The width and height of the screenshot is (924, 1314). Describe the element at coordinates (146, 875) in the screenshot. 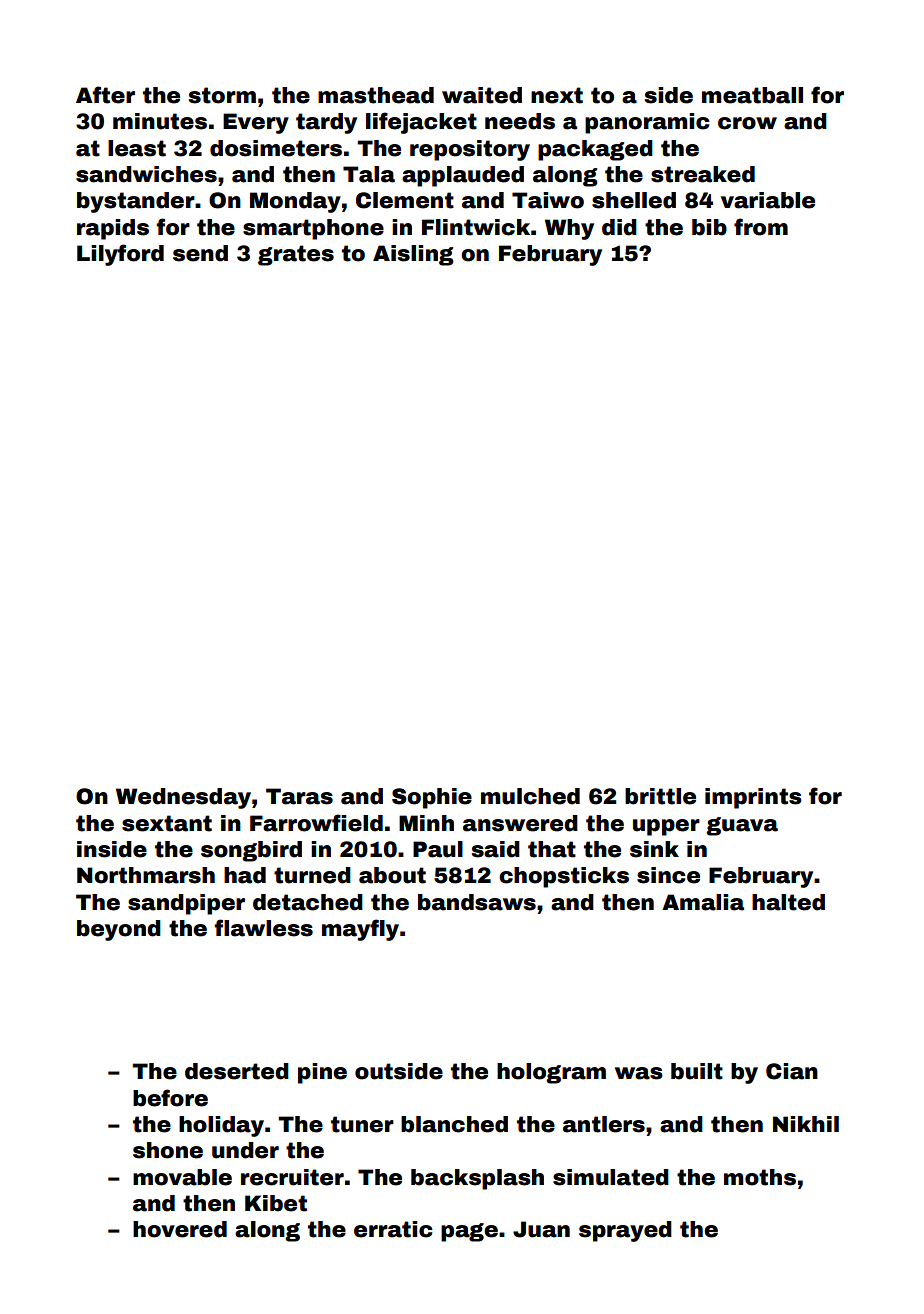

I see `Northmarsh` at that location.
